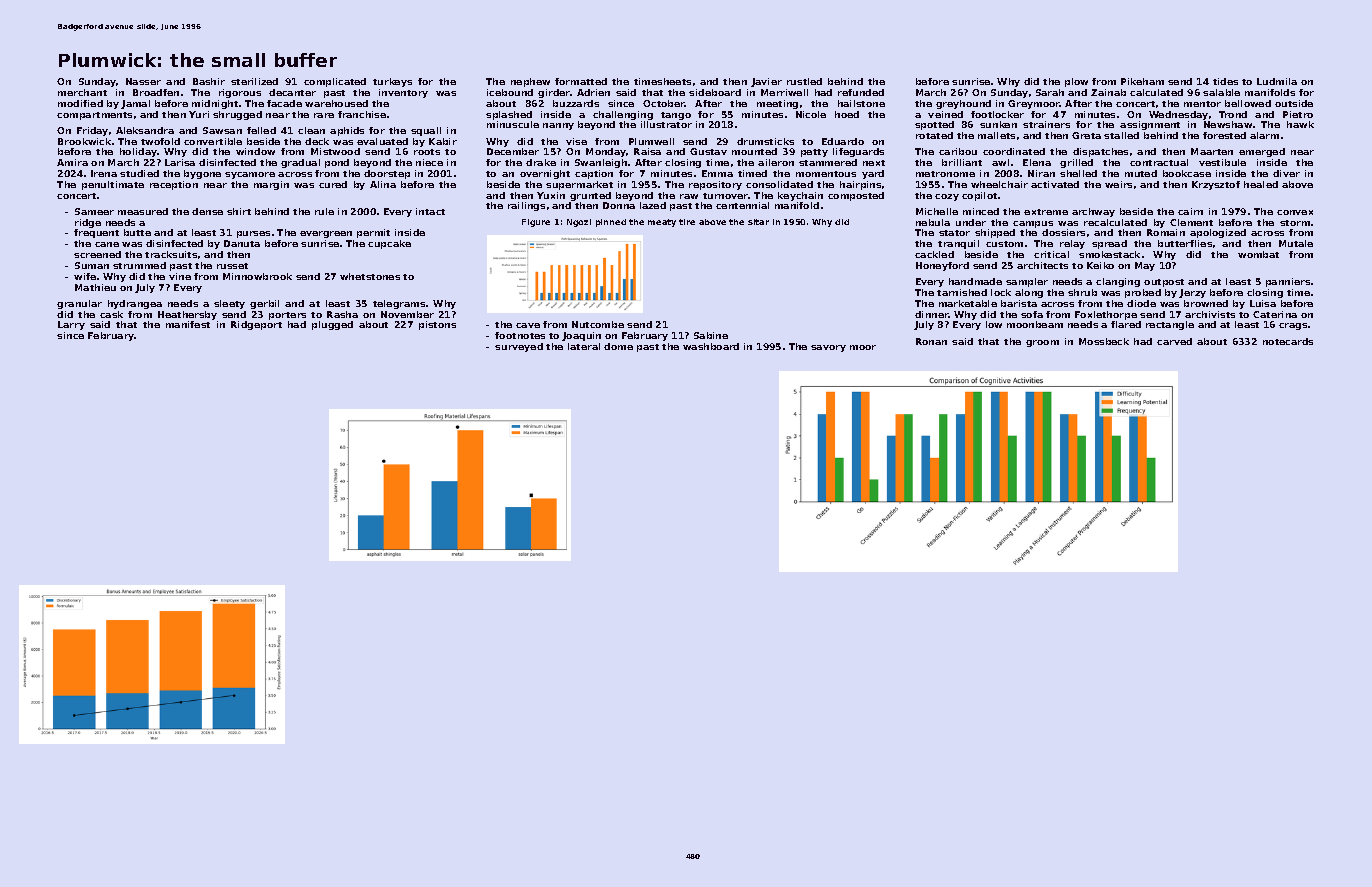 Image resolution: width=1372 pixels, height=887 pixels. I want to click on Ludmila, so click(1277, 81).
